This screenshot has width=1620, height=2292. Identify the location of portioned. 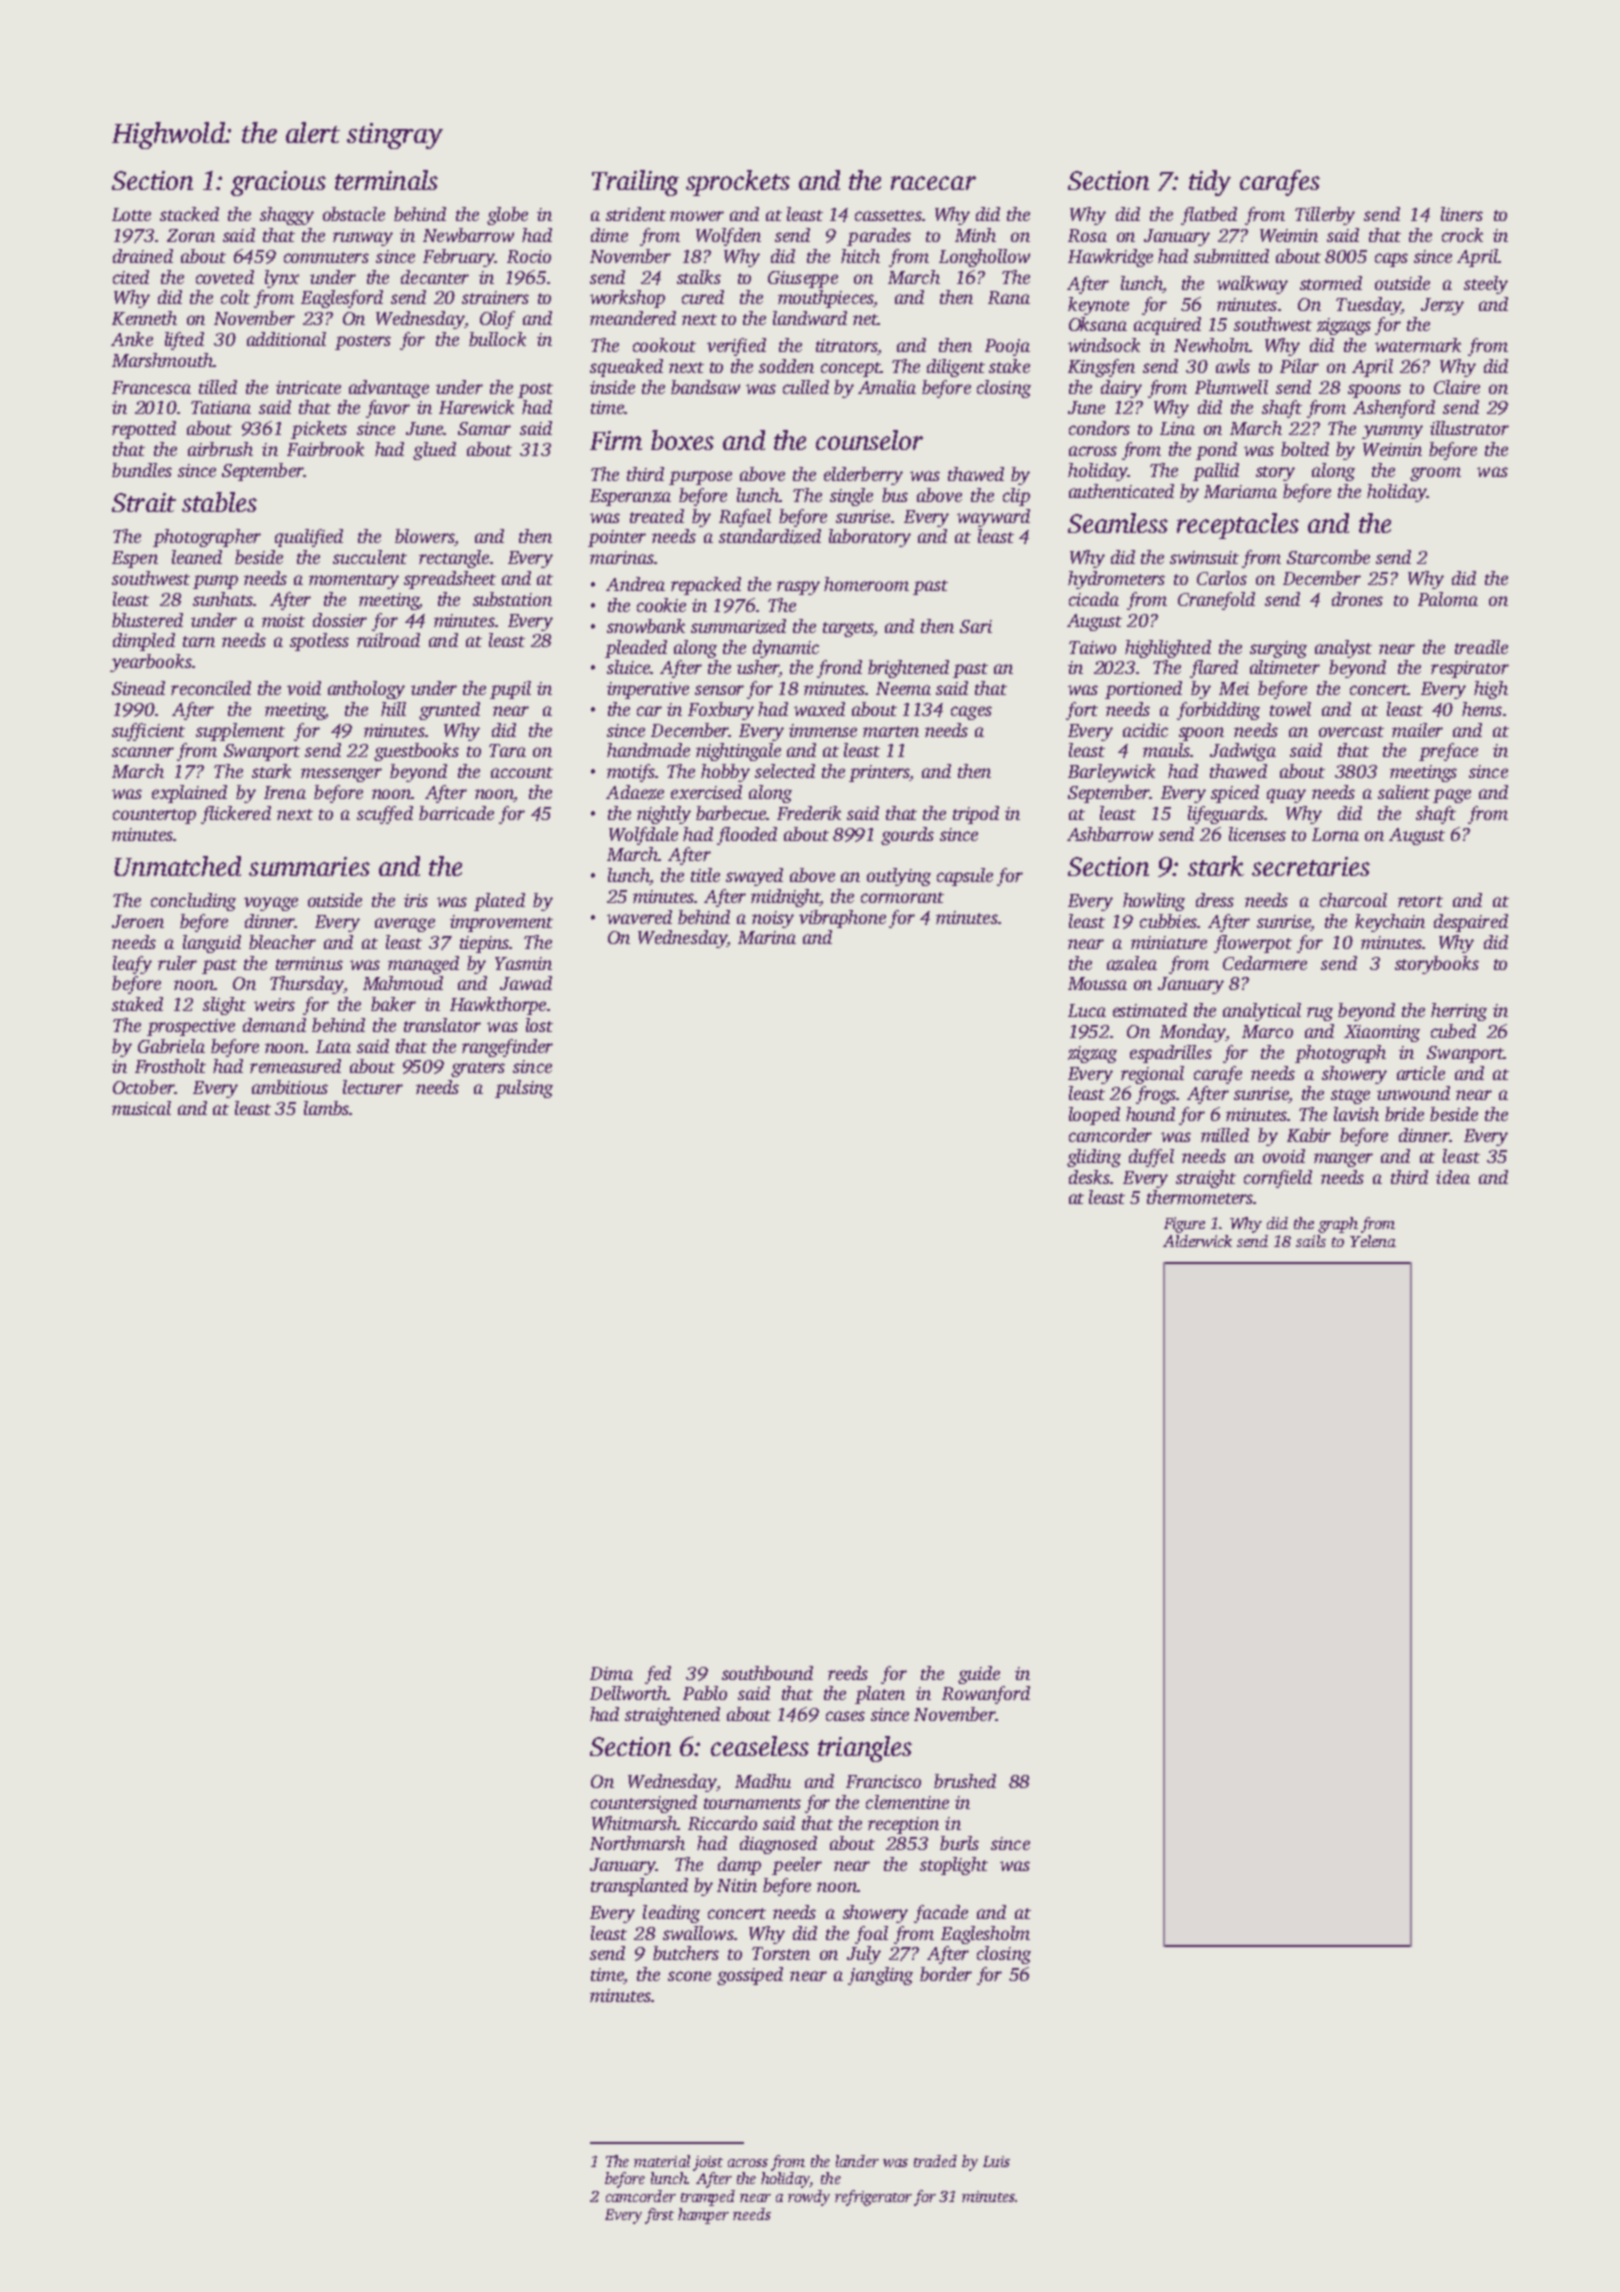
(1143, 690).
